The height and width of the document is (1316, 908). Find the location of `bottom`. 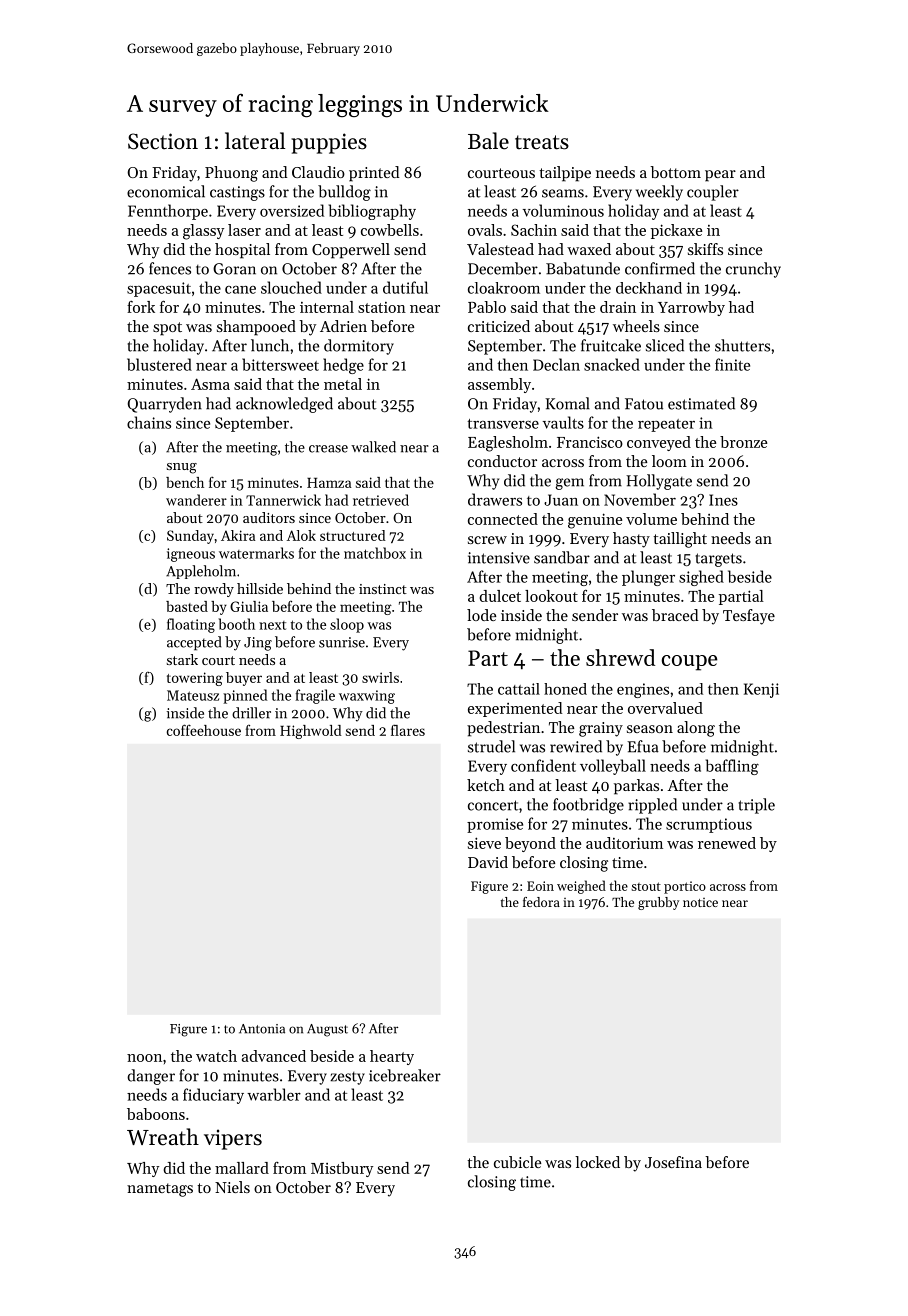

bottom is located at coordinates (675, 172).
